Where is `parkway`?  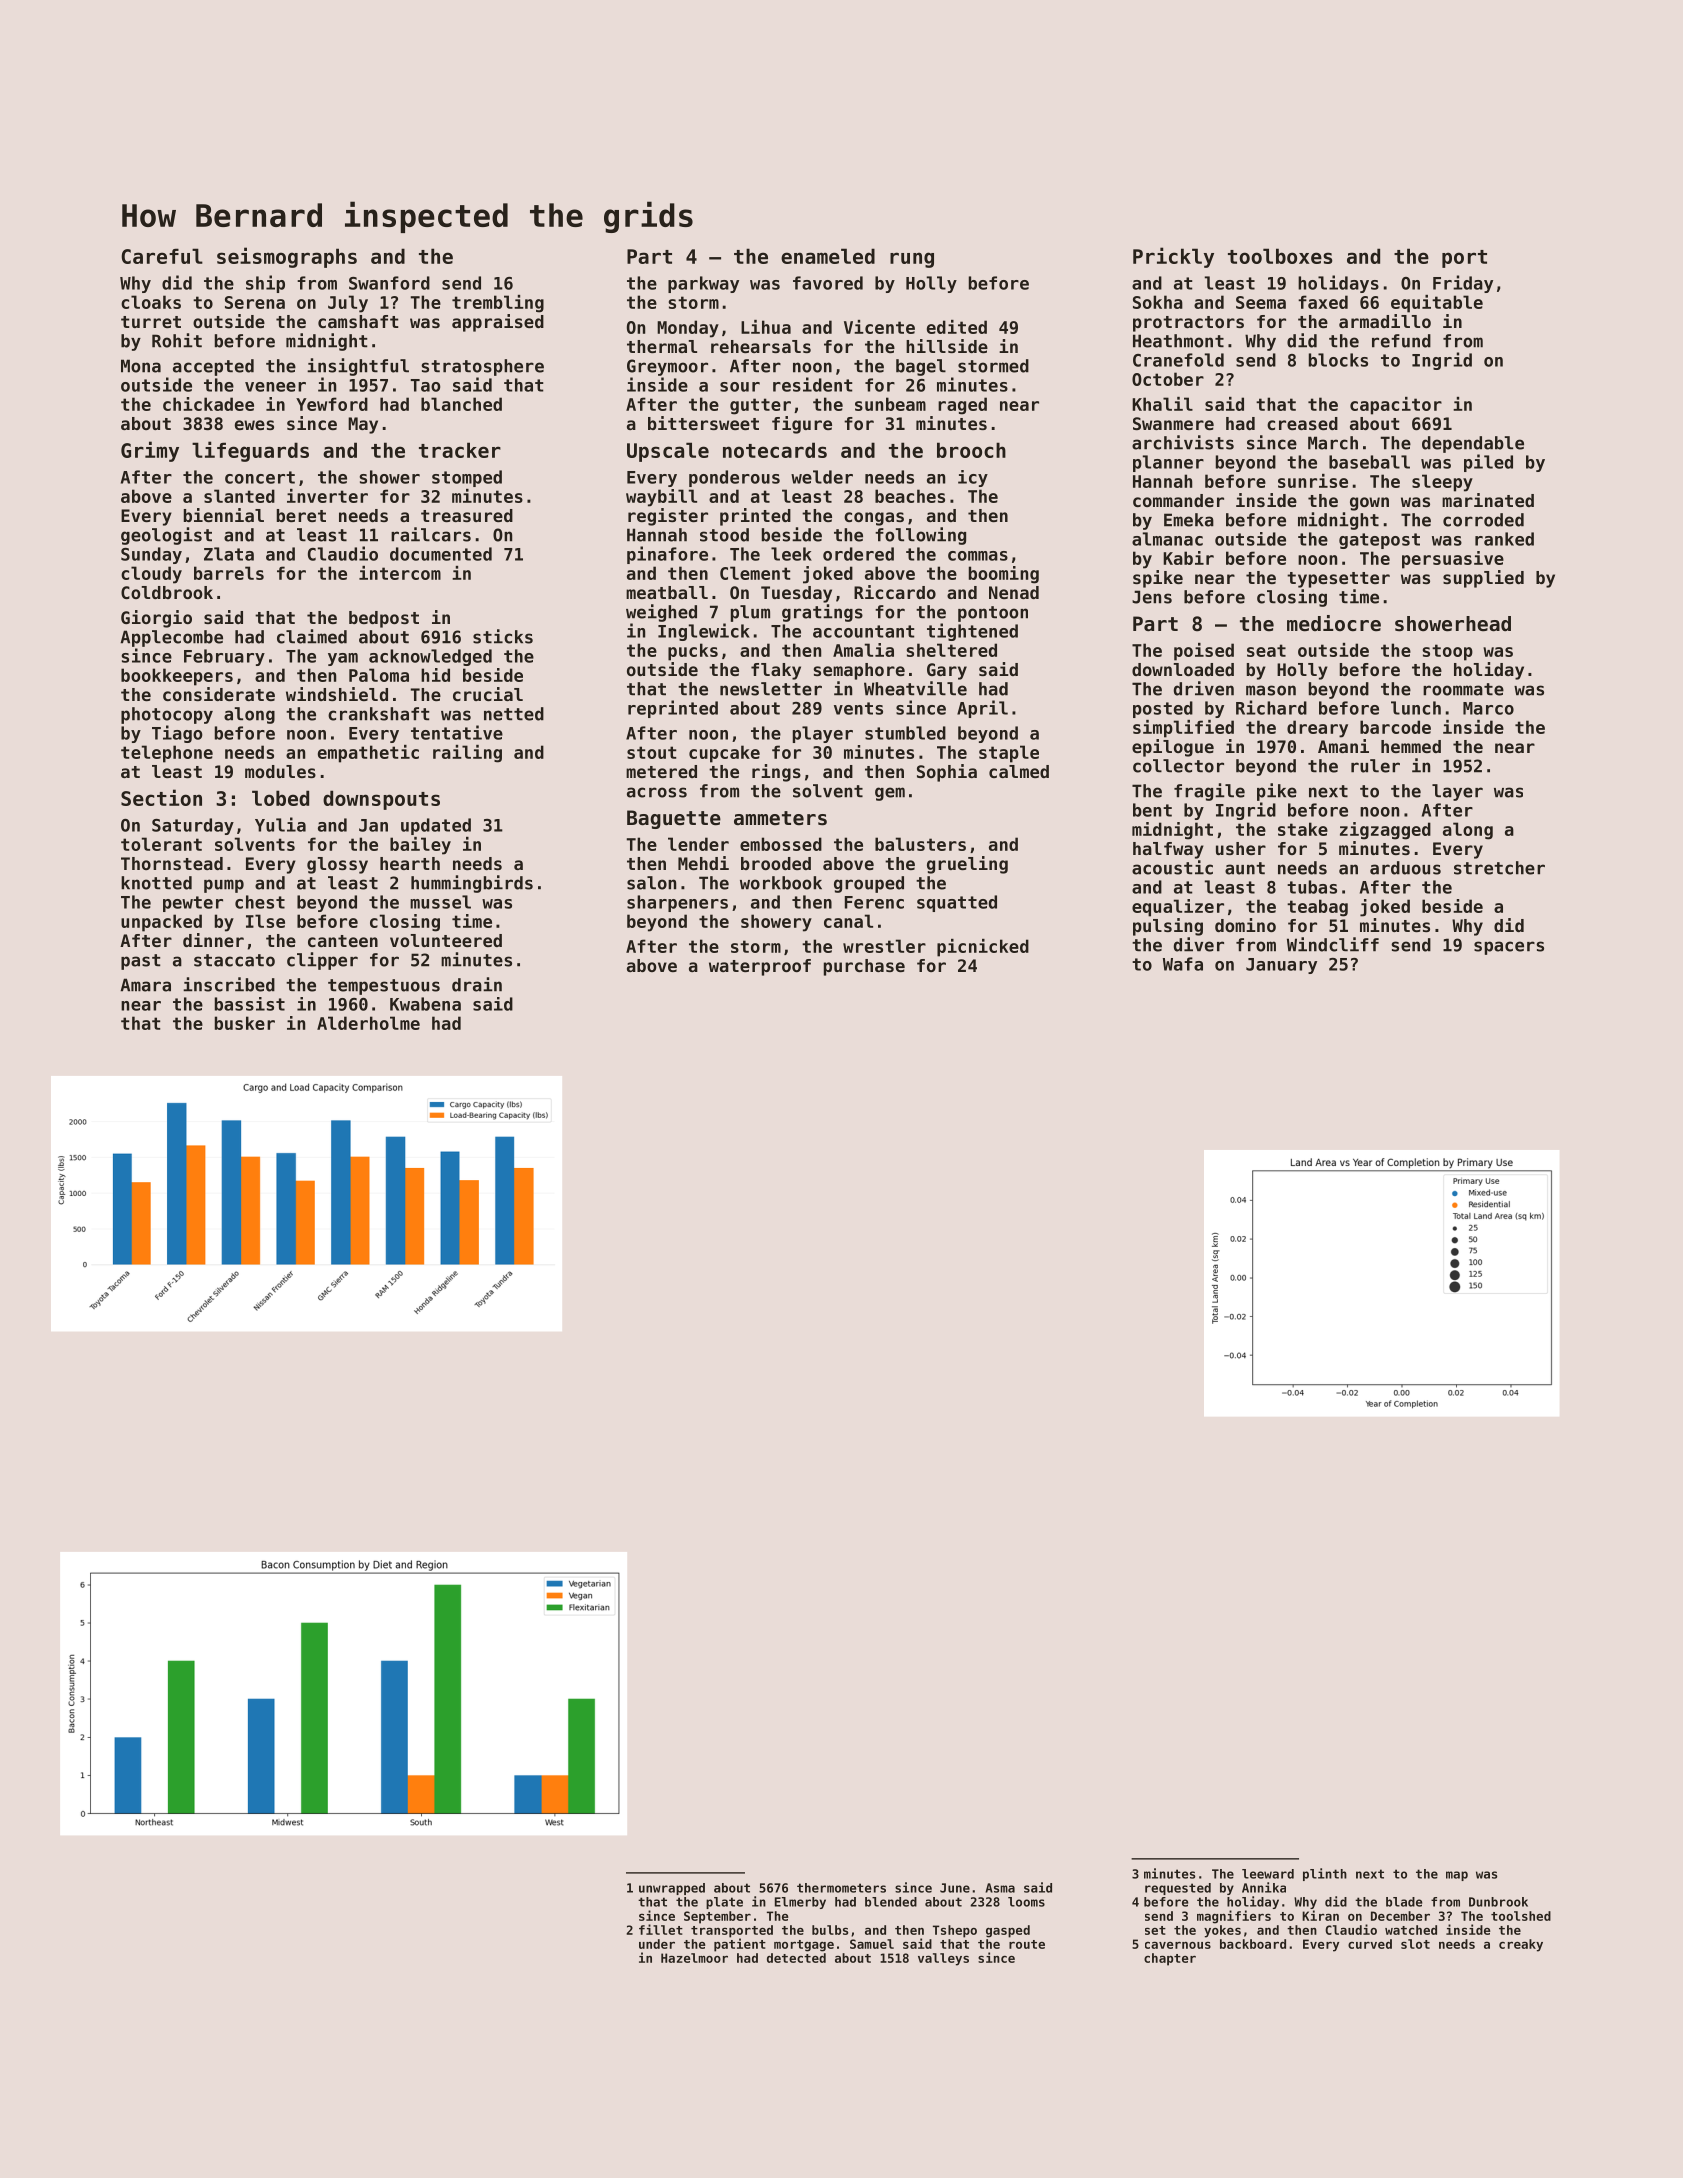
parkway is located at coordinates (703, 284).
